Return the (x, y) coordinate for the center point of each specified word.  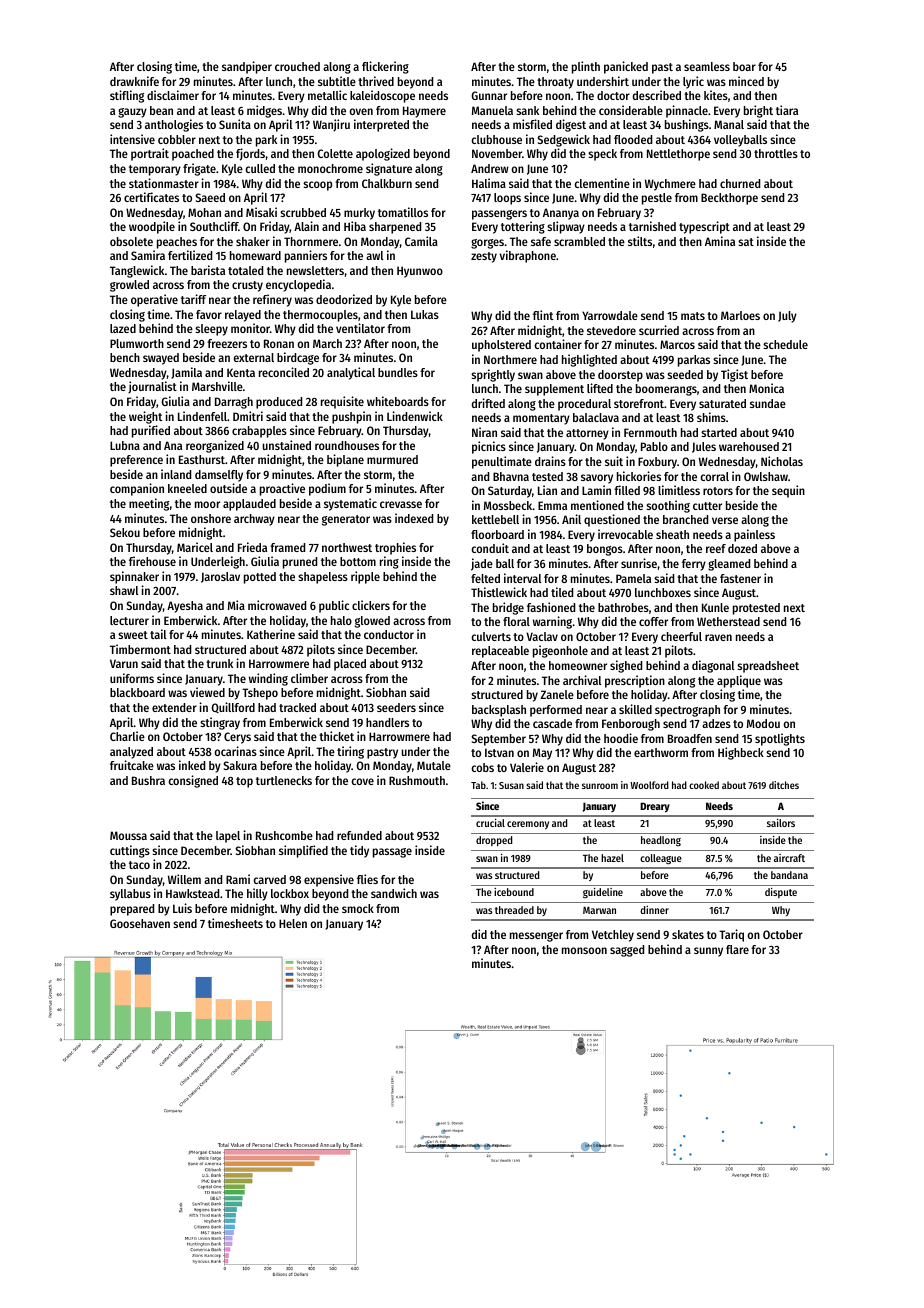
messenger (536, 937)
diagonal (713, 666)
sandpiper (247, 67)
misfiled (532, 124)
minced (746, 81)
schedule (785, 344)
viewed (207, 692)
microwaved (277, 605)
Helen (293, 923)
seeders (396, 707)
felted (485, 578)
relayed (243, 316)
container (558, 344)
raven (718, 637)
